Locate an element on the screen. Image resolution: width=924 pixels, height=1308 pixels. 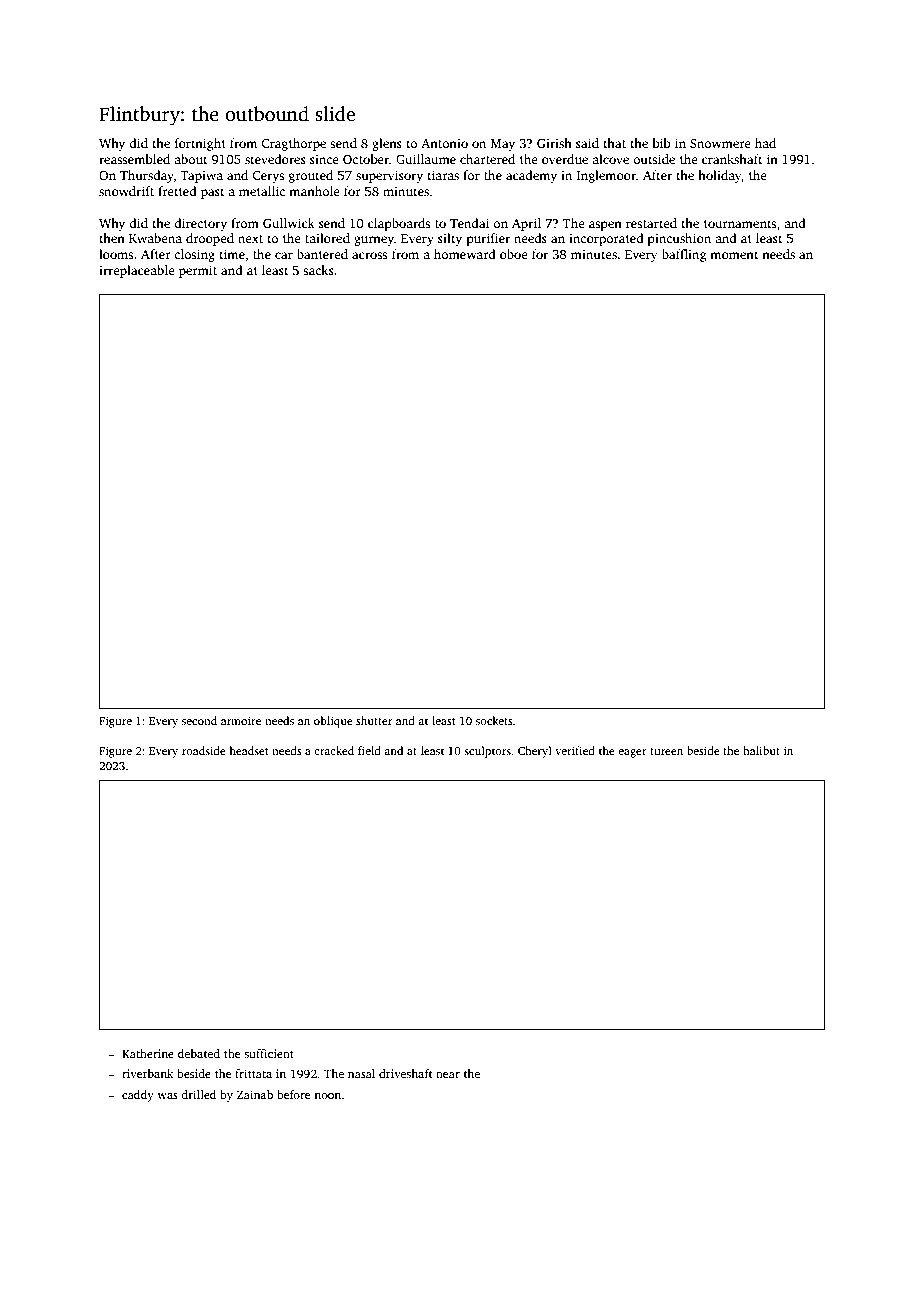
caddy is located at coordinates (138, 1096).
